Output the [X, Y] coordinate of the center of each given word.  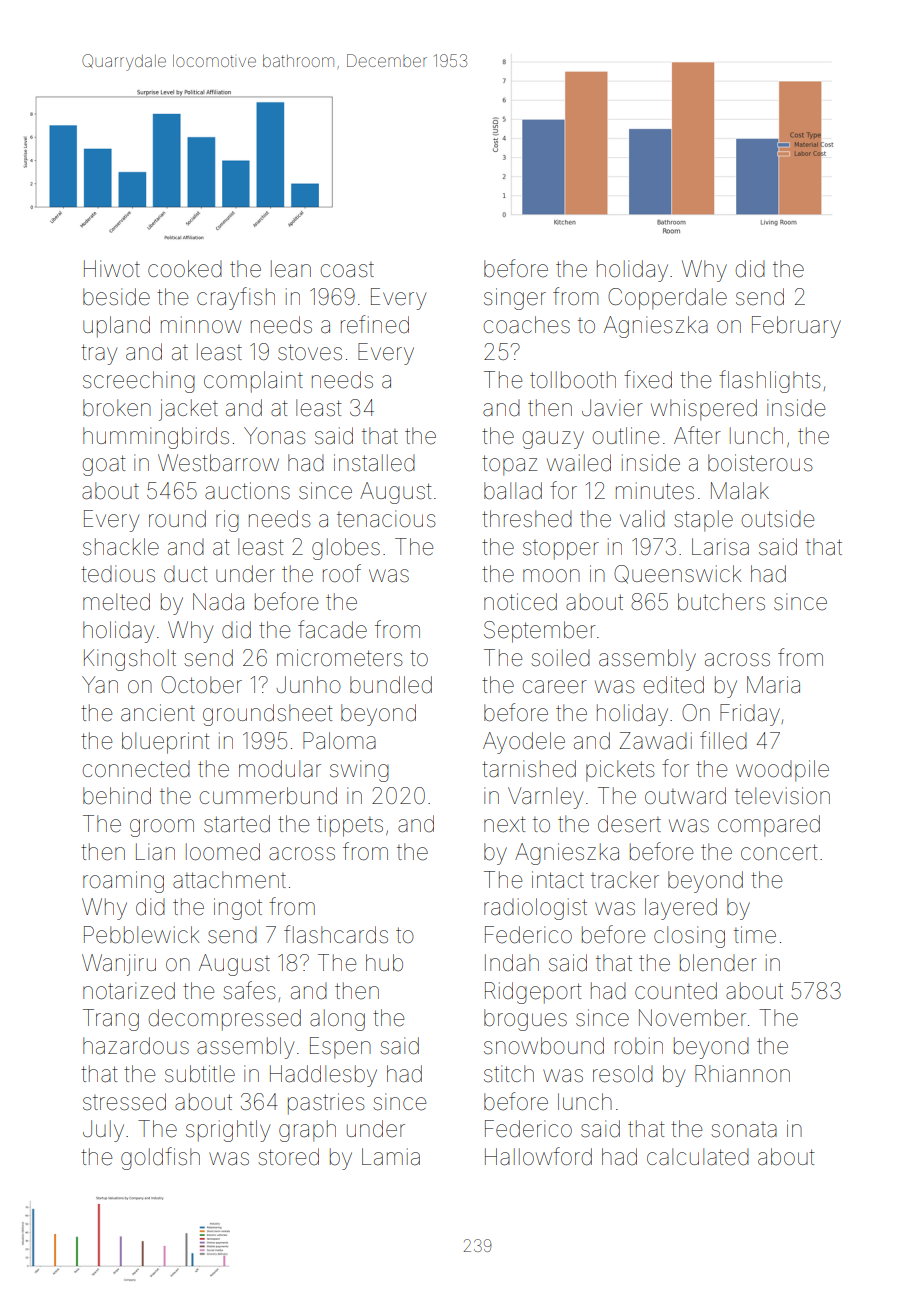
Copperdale [667, 299]
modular [280, 769]
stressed [124, 1102]
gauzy [553, 440]
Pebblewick [141, 935]
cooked [185, 269]
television [782, 796]
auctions [247, 491]
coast [347, 269]
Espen [340, 1048]
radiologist [535, 909]
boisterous [760, 463]
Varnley [545, 798]
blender [718, 963]
